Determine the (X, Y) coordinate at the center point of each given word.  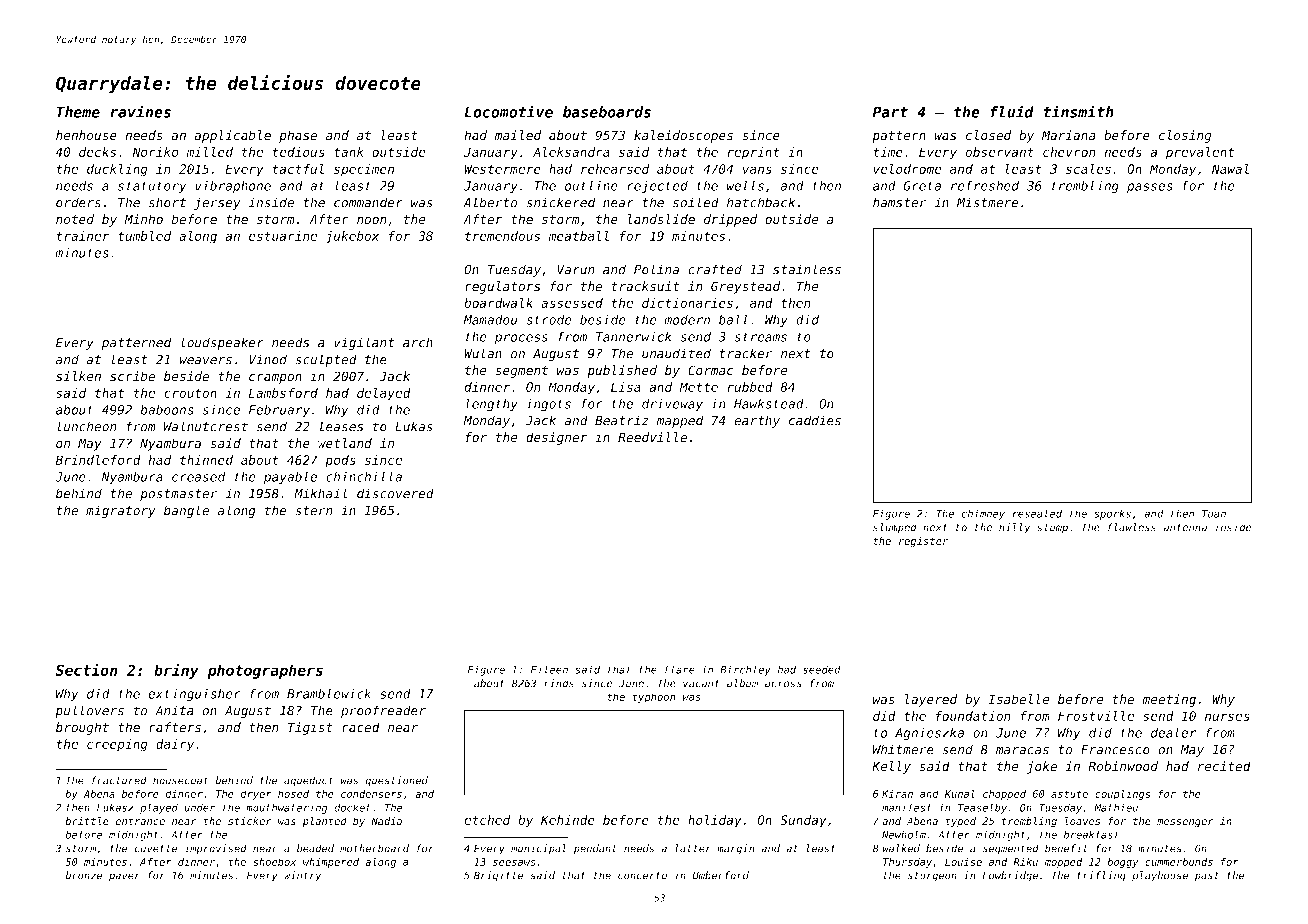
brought (82, 728)
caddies (815, 420)
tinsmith (1078, 111)
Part (890, 112)
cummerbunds (1179, 861)
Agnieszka (929, 734)
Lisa (626, 387)
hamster (899, 202)
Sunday (803, 821)
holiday (715, 821)
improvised (215, 849)
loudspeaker (222, 343)
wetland (345, 443)
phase (298, 136)
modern (687, 320)
